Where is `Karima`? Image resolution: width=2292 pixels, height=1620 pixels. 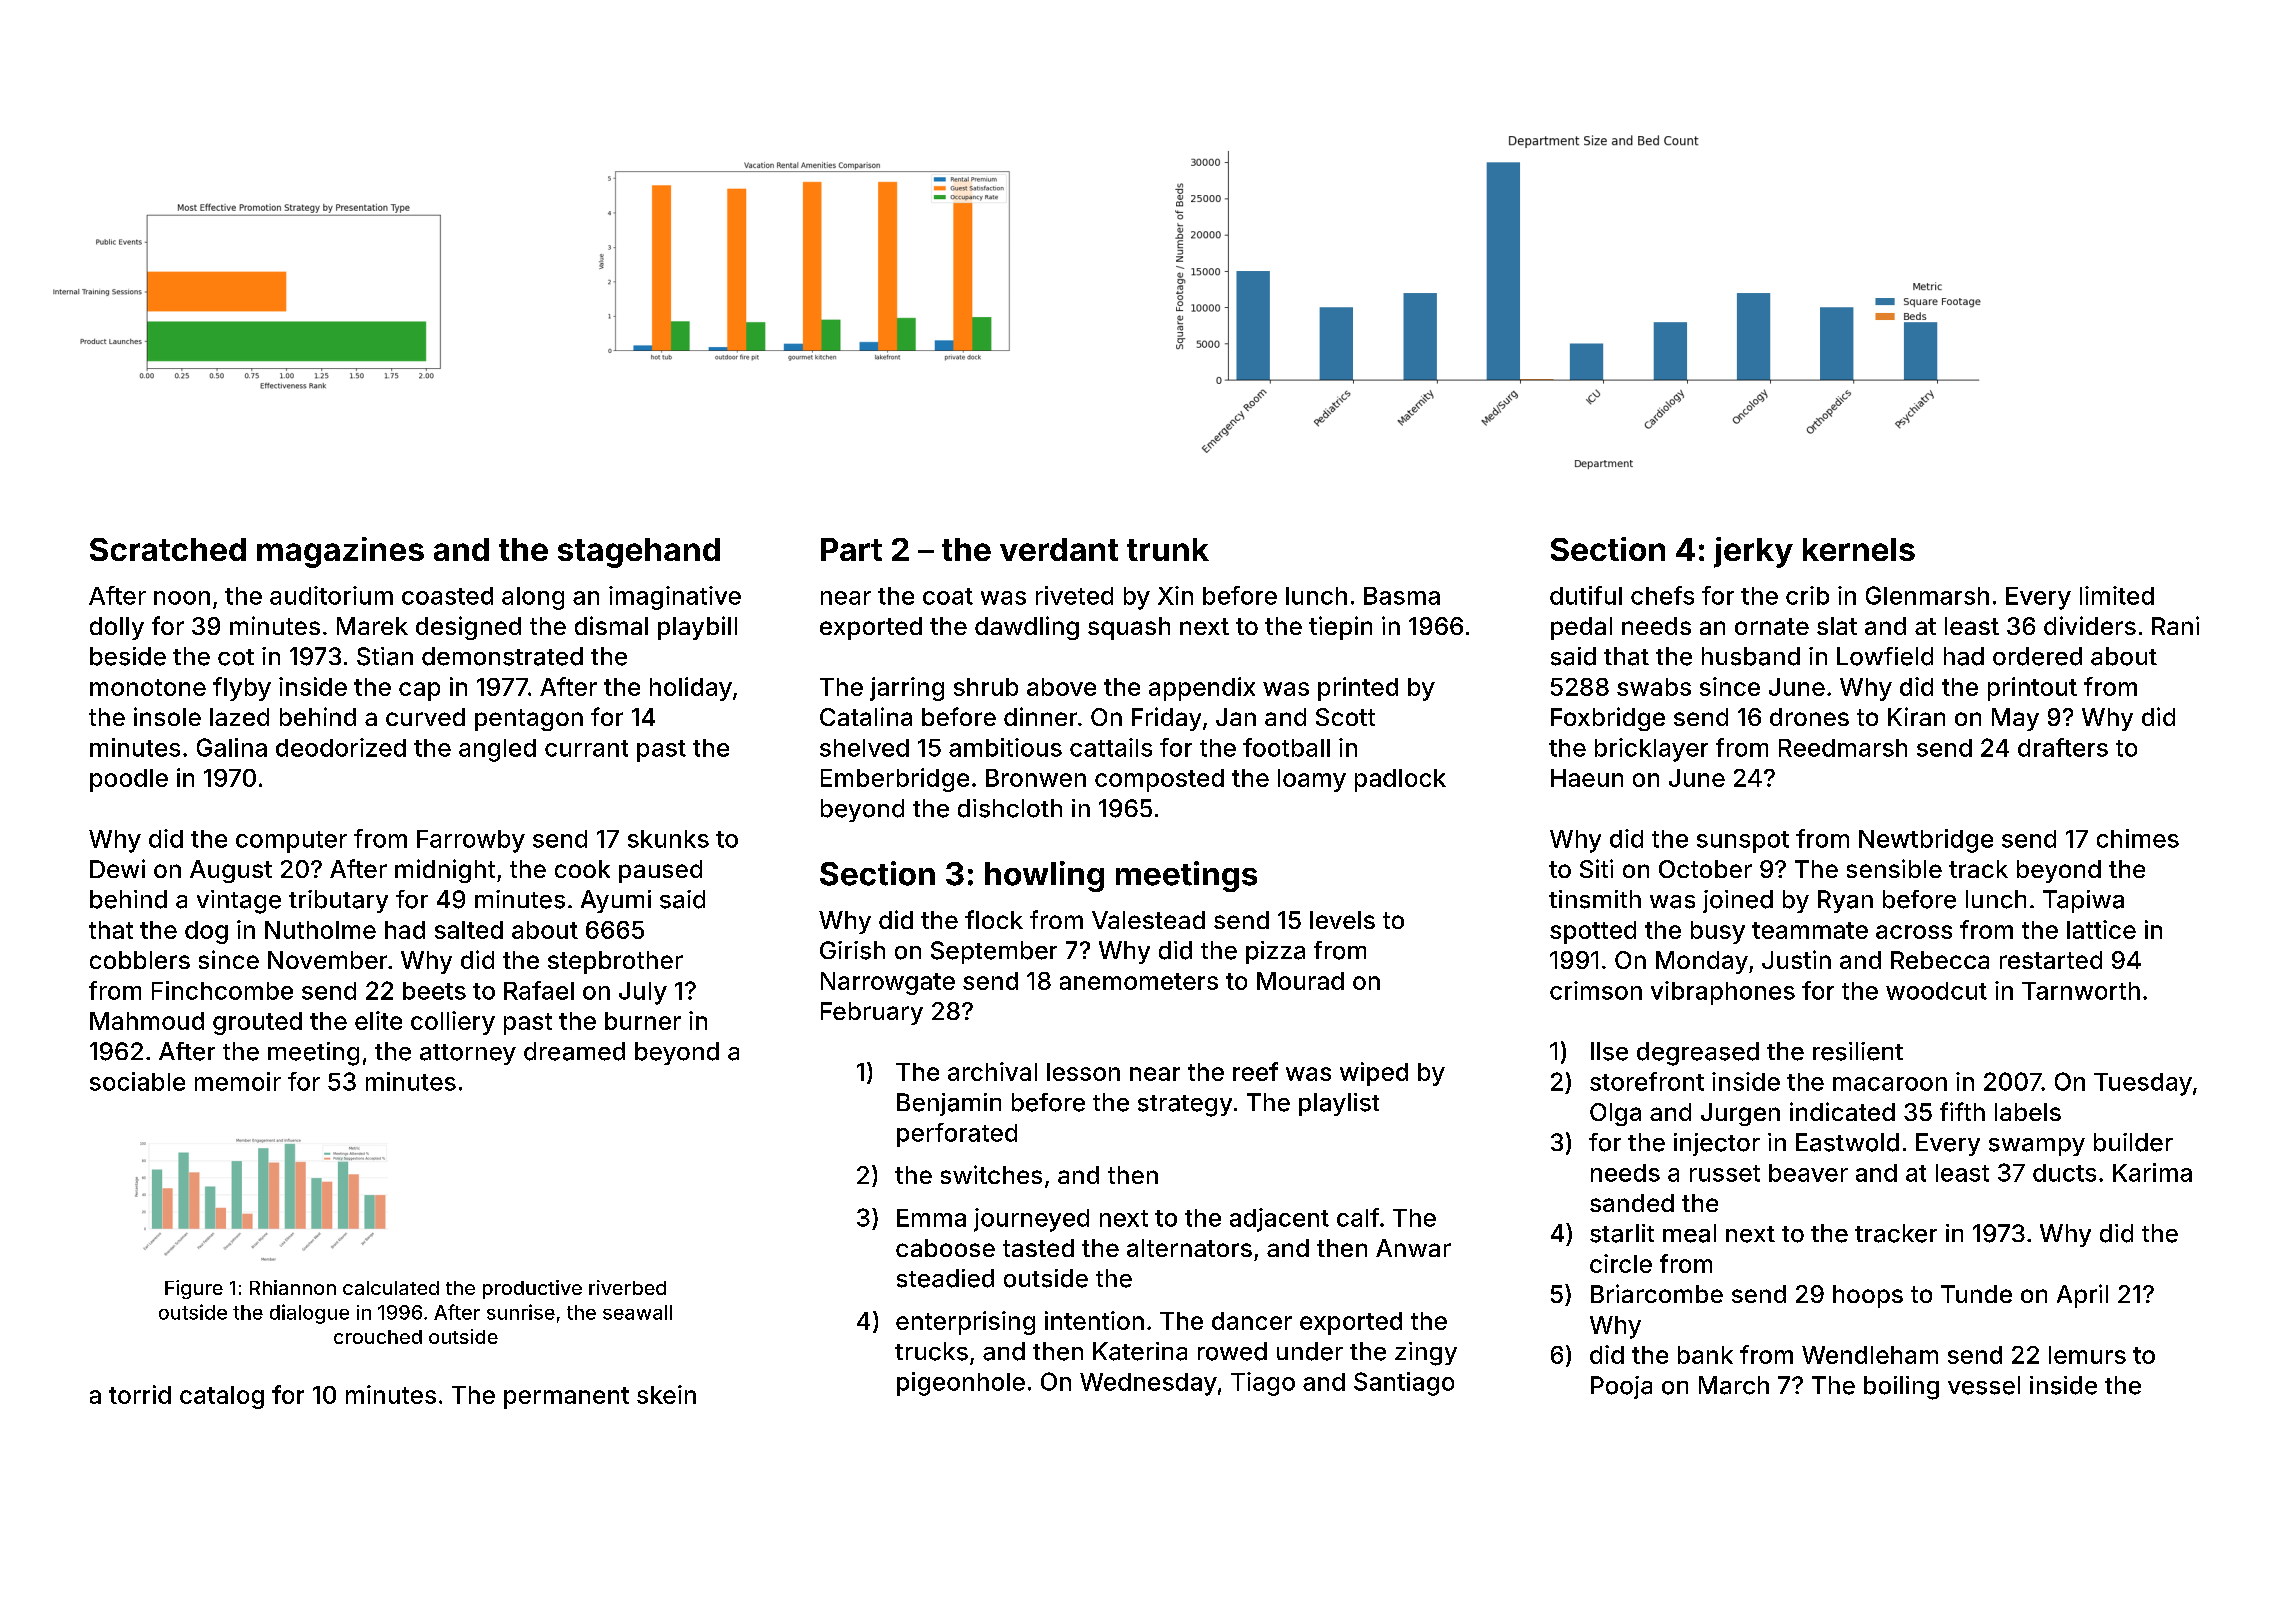 Karima is located at coordinates (2152, 1172).
